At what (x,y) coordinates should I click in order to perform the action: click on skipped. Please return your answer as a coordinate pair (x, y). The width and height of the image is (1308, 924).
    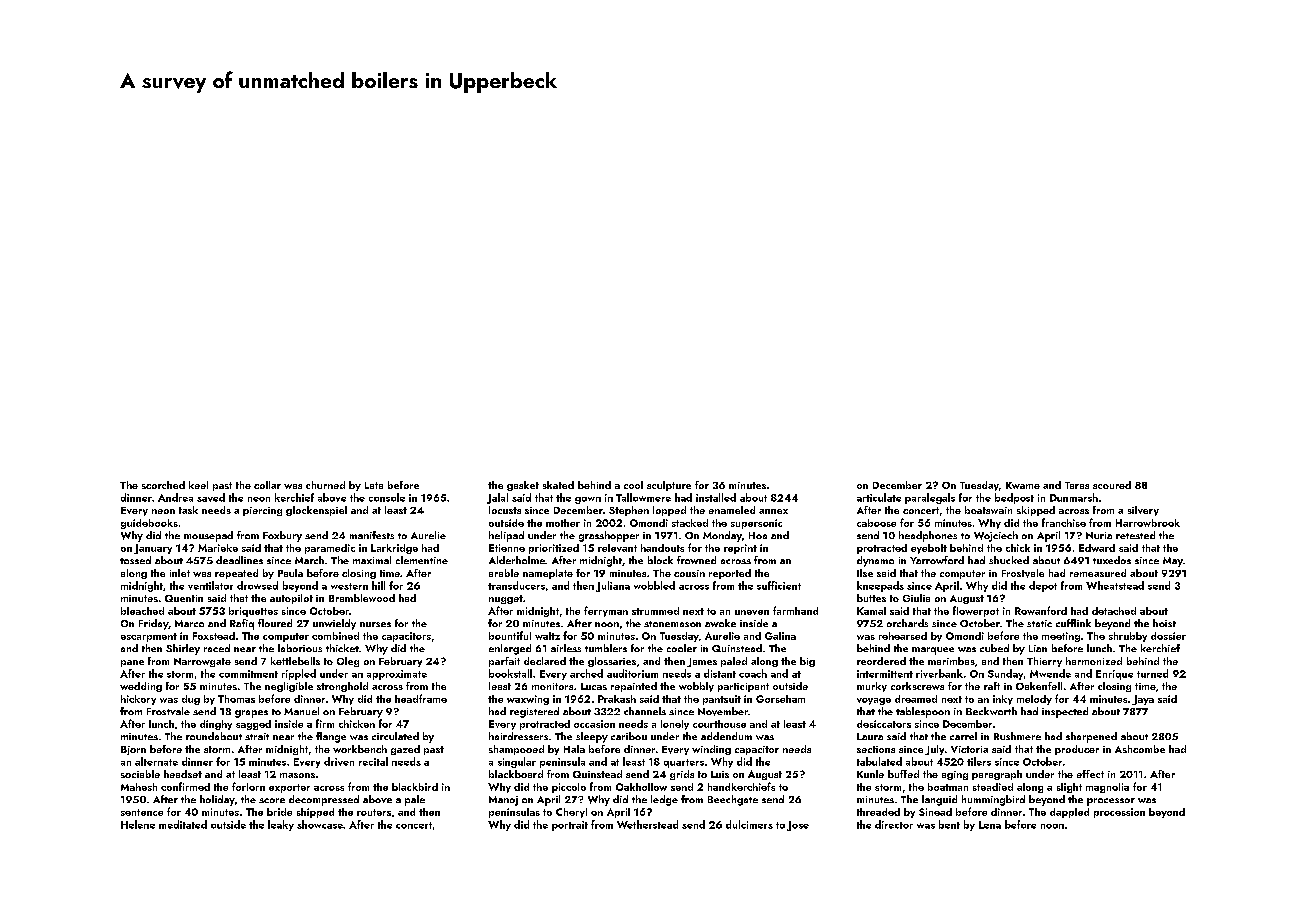
    Looking at the image, I should click on (1036, 511).
